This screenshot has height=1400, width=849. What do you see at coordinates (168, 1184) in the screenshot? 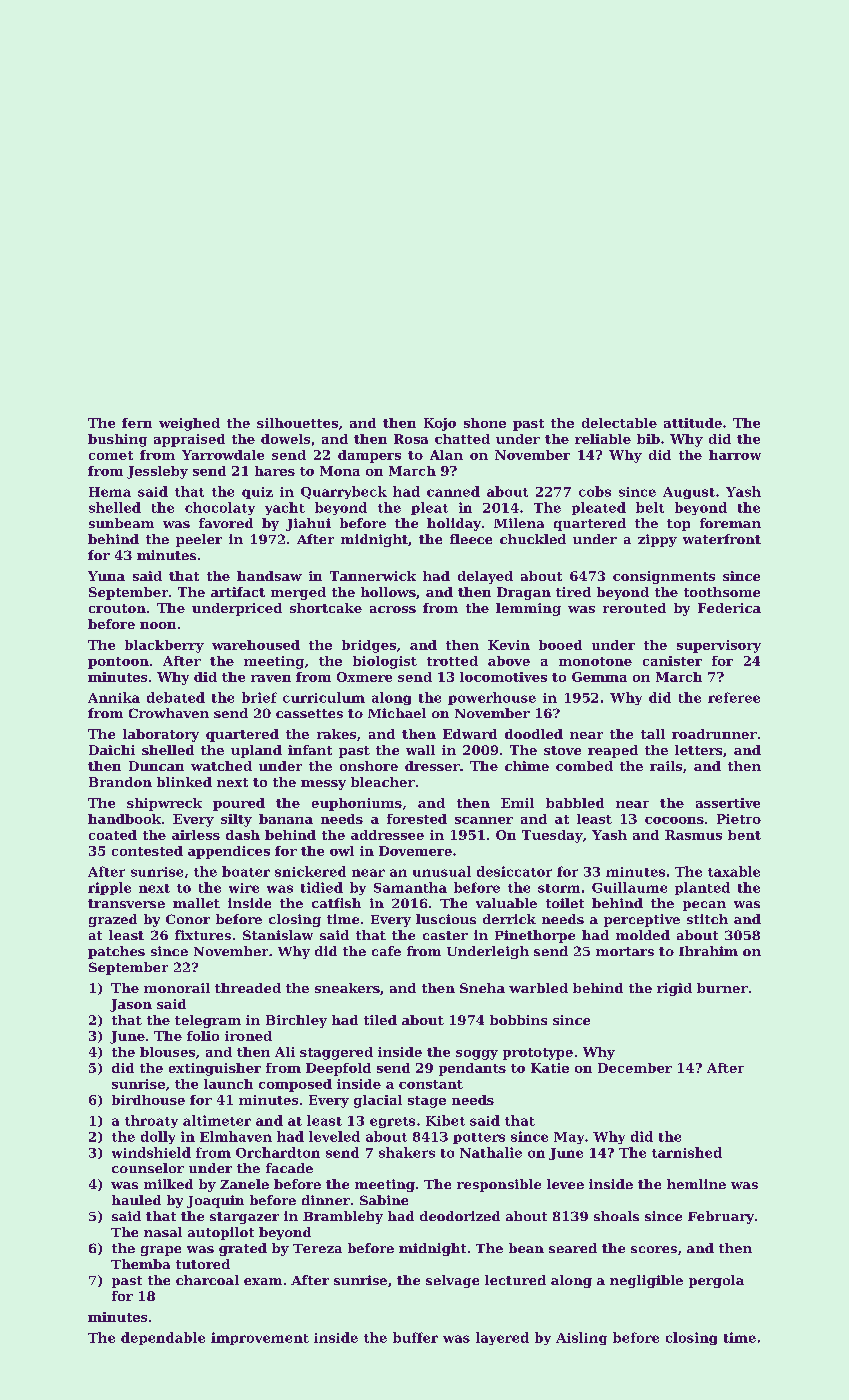
I see `milked` at bounding box center [168, 1184].
